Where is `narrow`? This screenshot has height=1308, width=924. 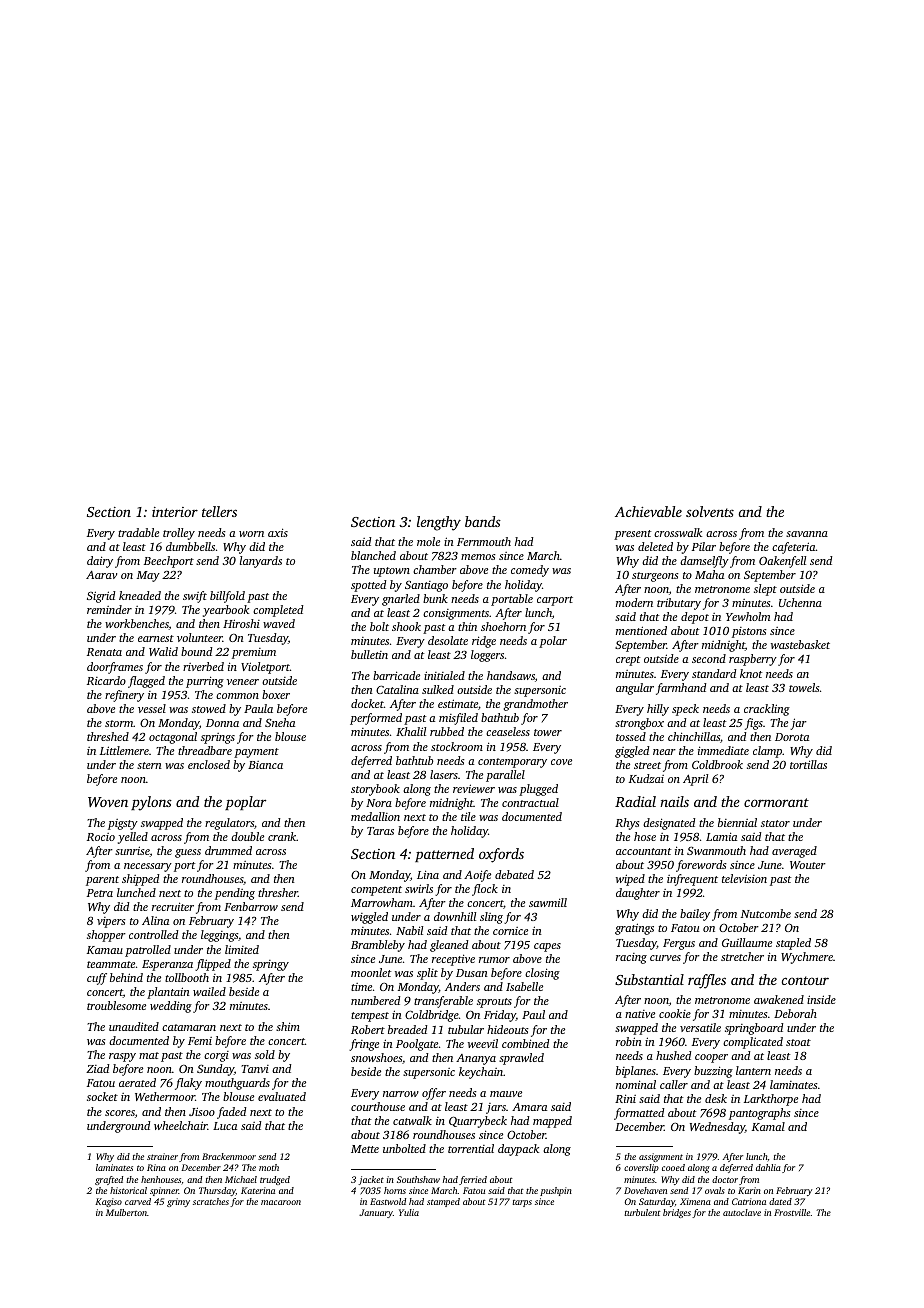 narrow is located at coordinates (401, 1094).
